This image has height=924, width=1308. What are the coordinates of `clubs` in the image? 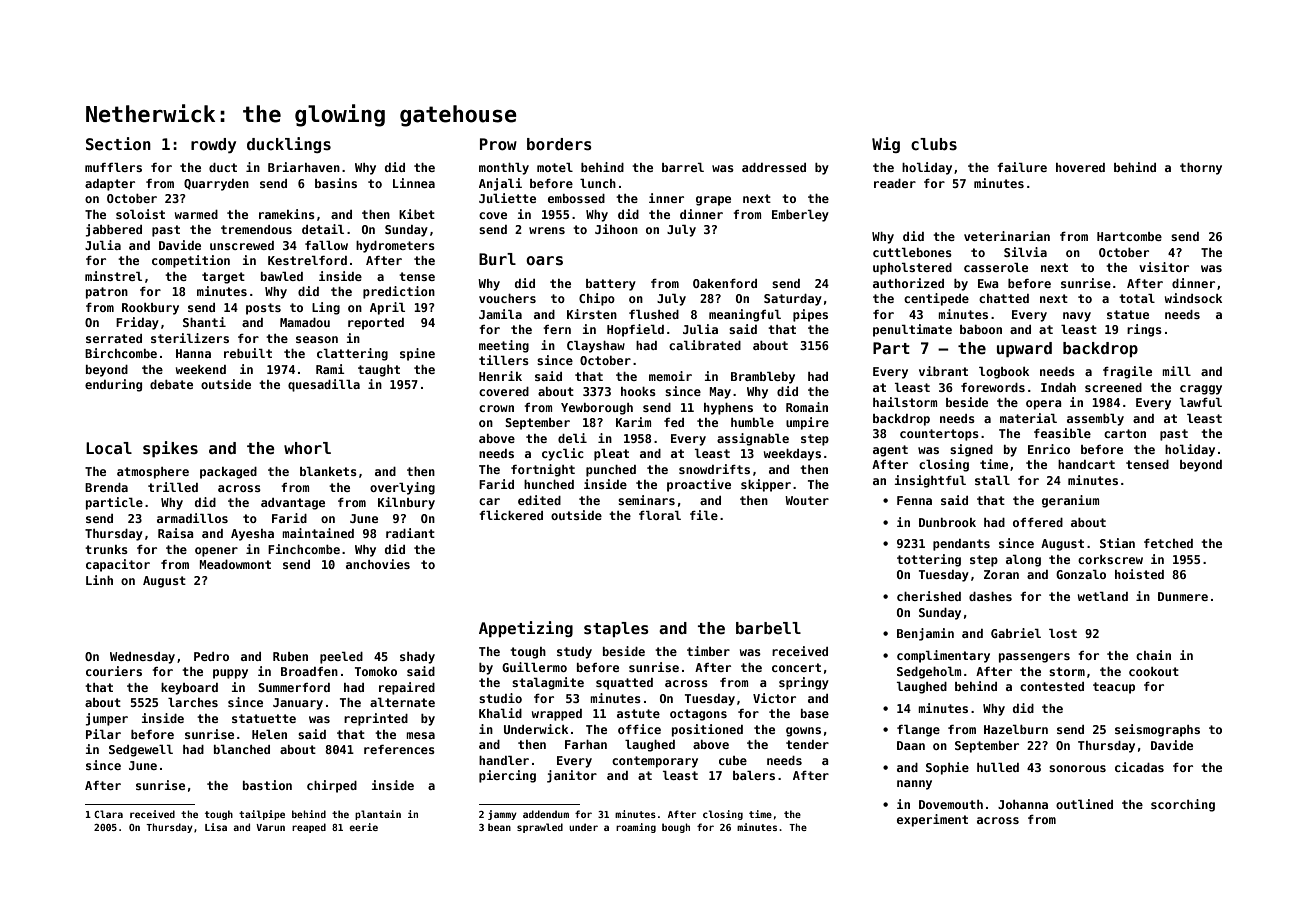 It's located at (934, 144).
